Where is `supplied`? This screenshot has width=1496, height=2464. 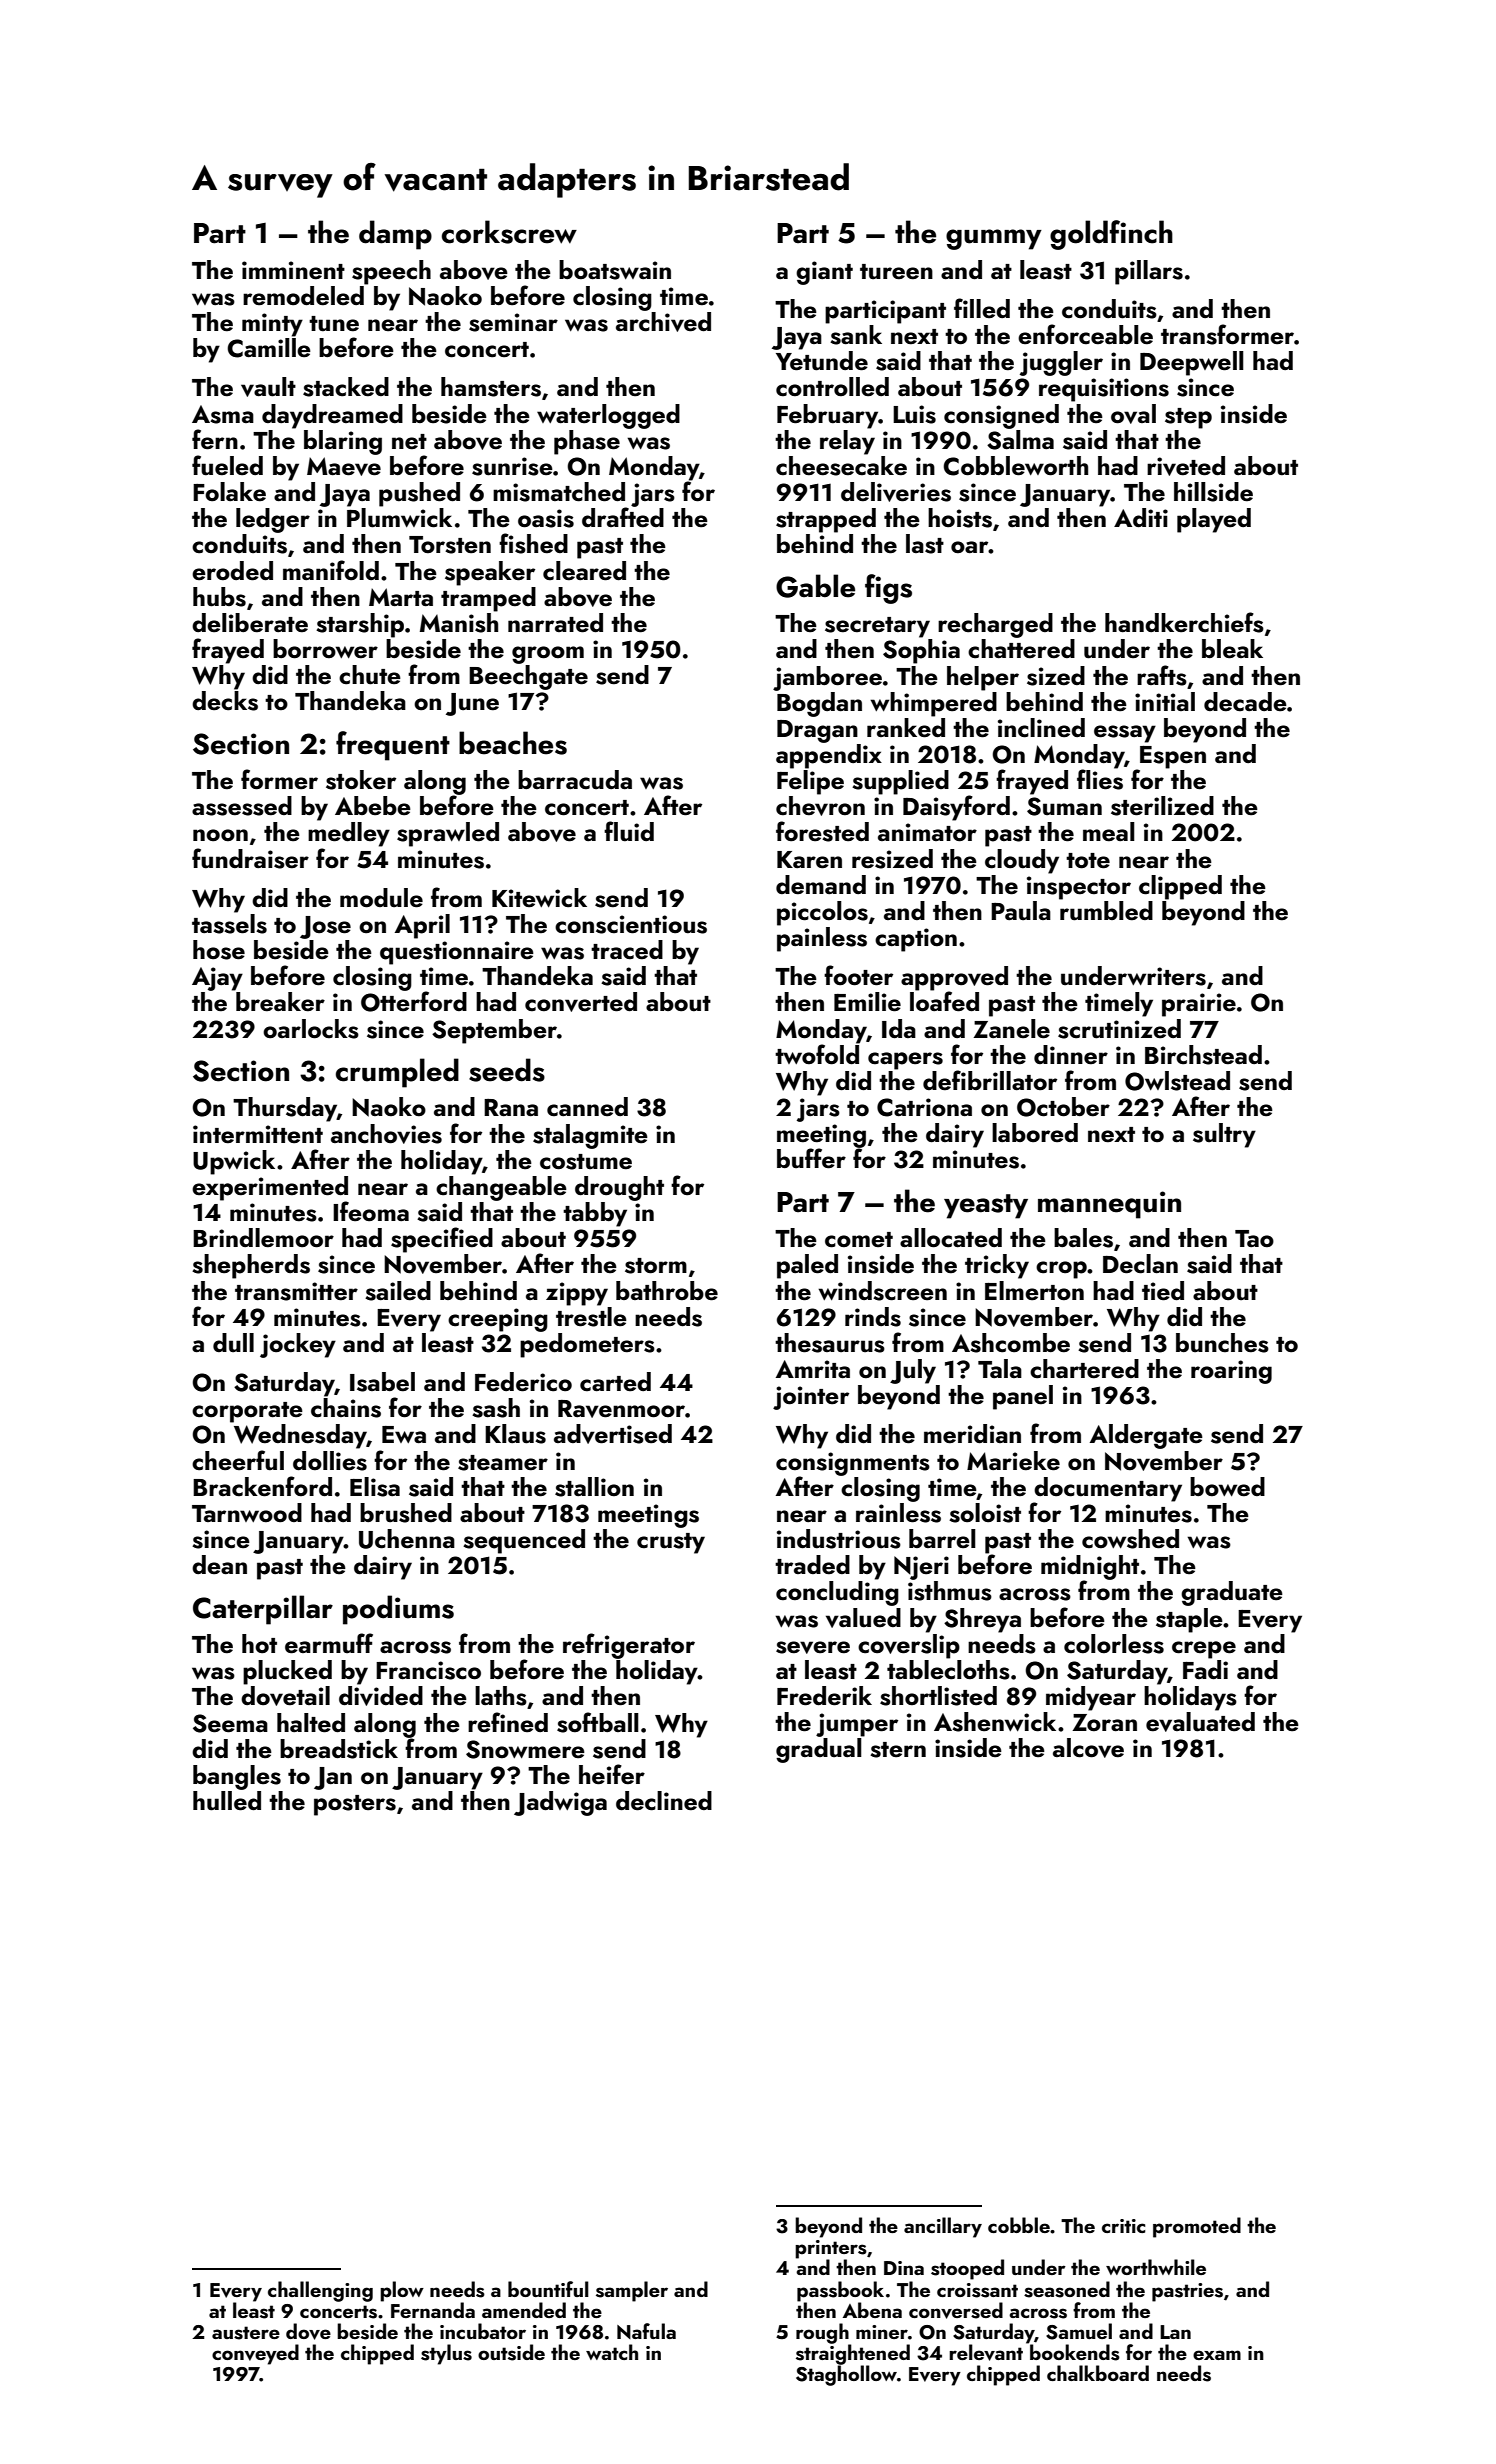
supplied is located at coordinates (900, 782).
